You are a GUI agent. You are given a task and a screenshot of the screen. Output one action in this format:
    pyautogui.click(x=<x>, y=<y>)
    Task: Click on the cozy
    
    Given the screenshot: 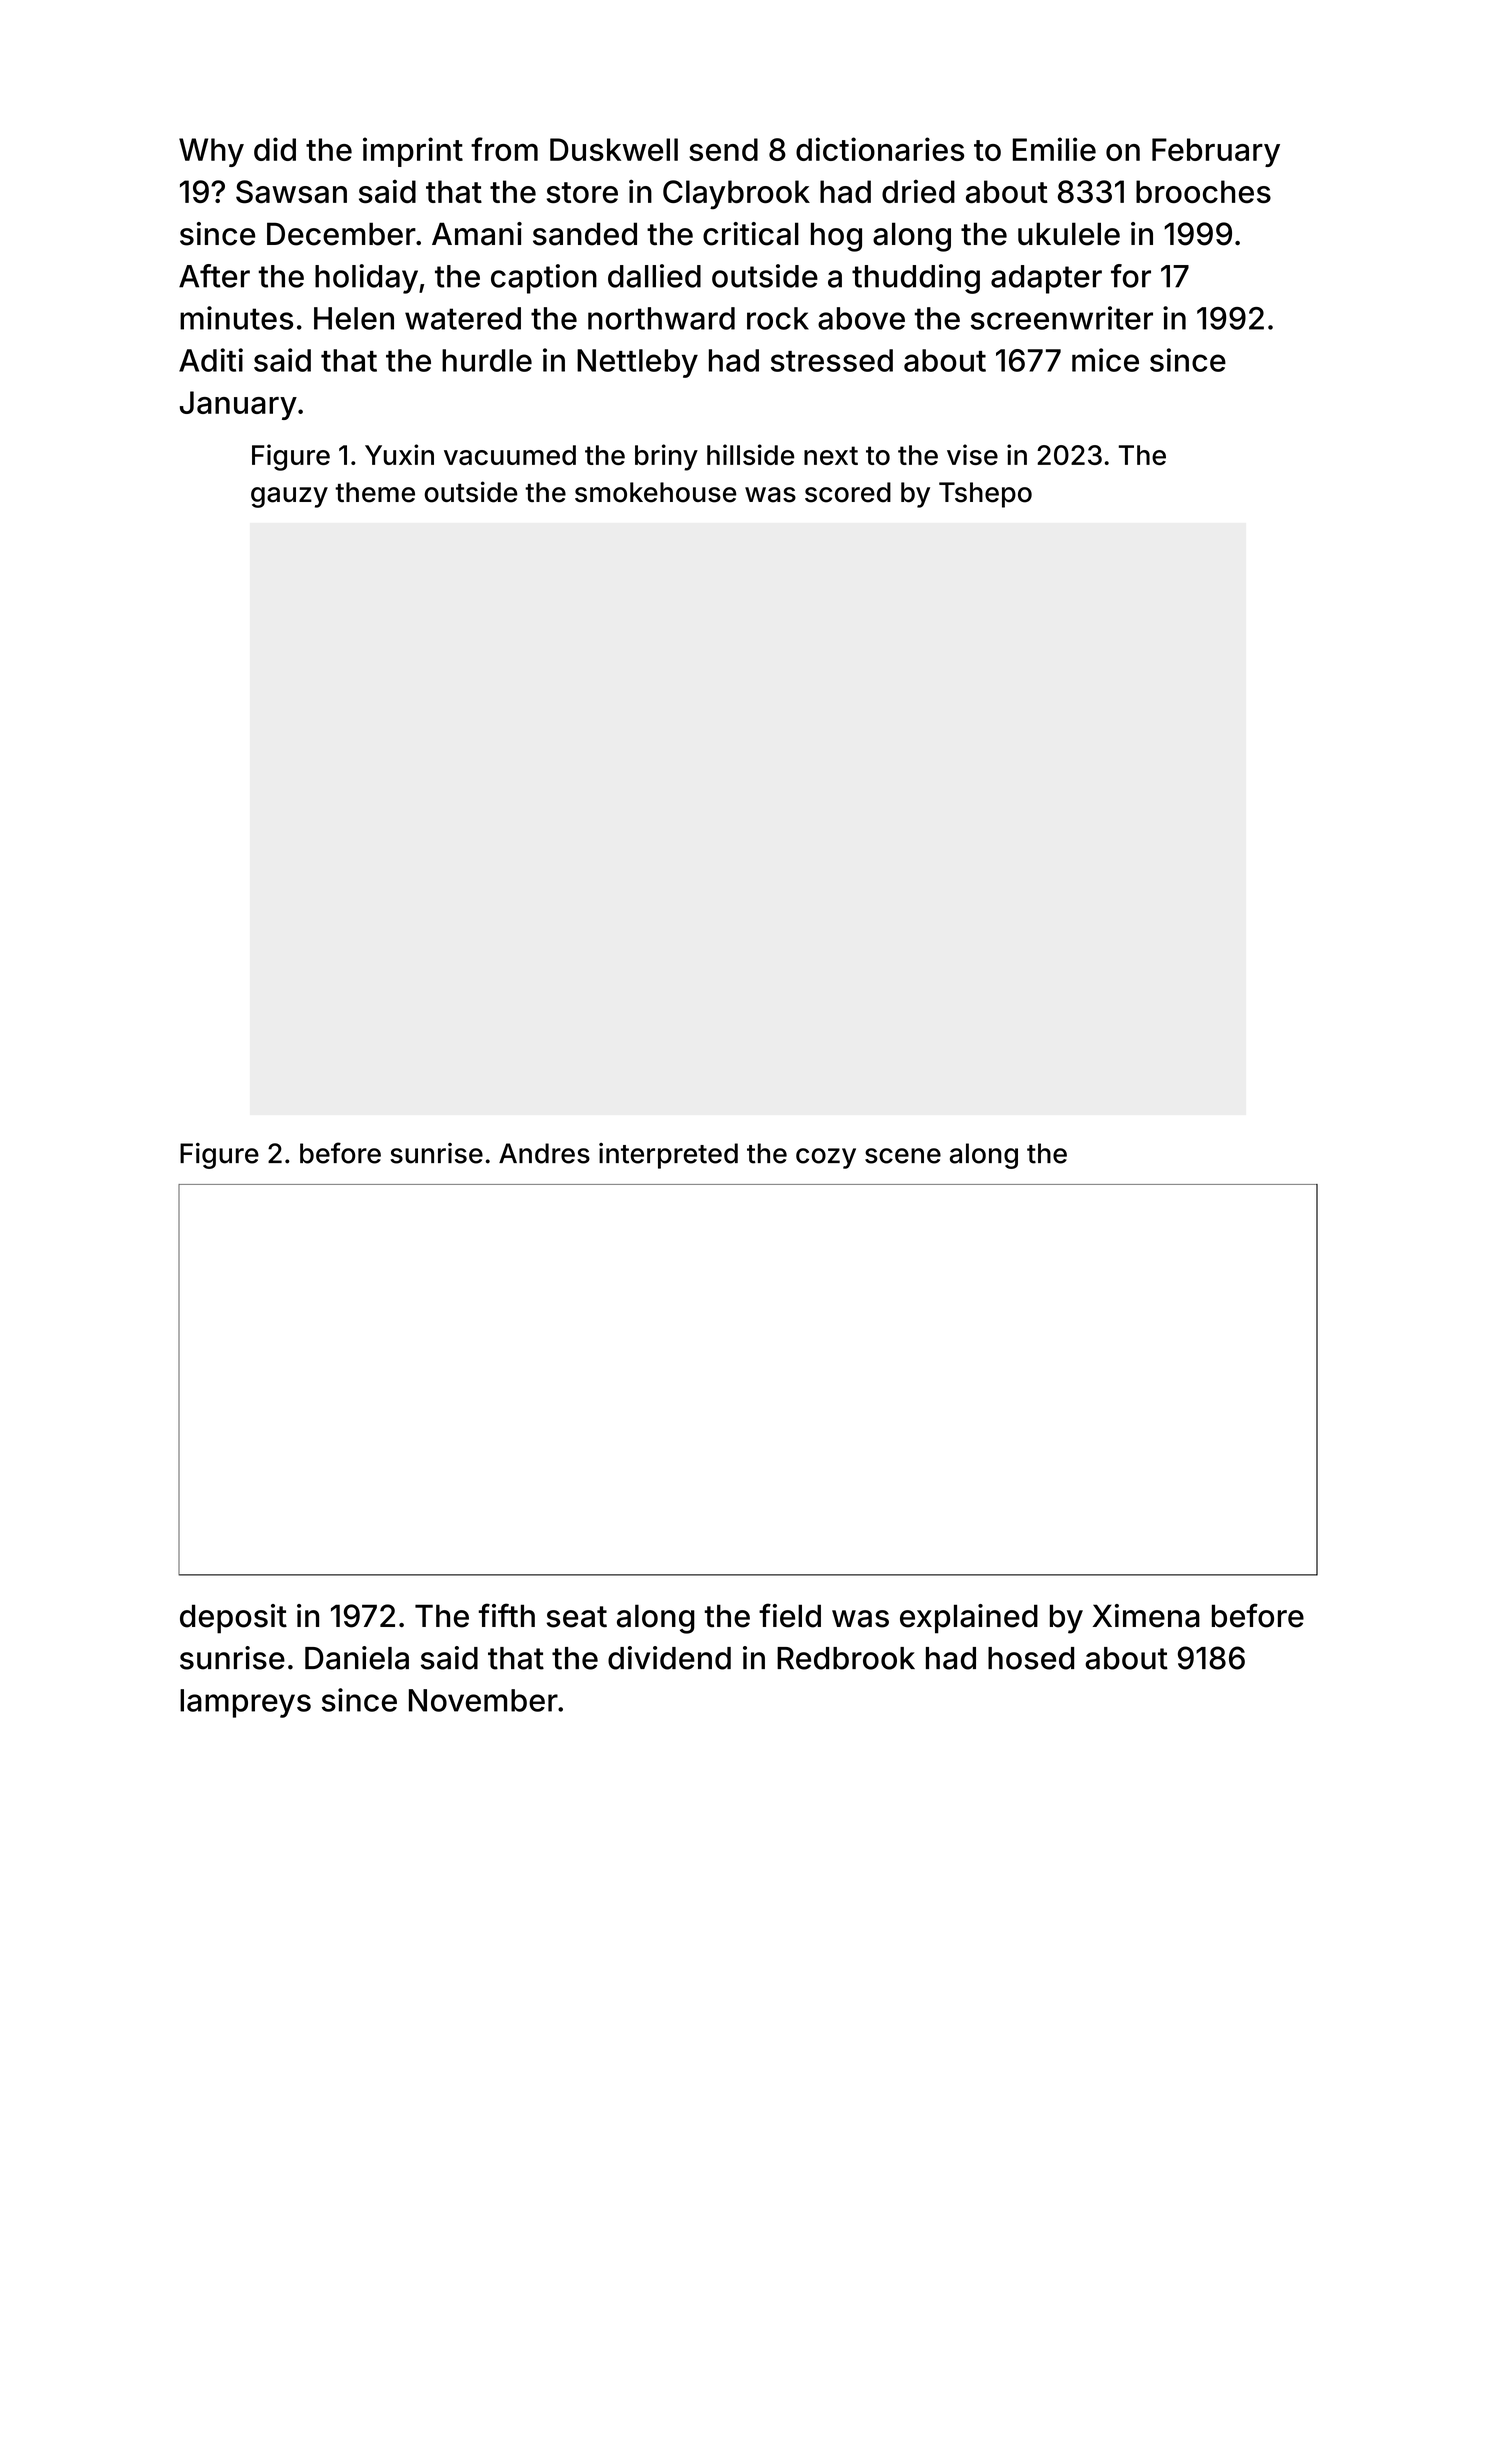 What is the action you would take?
    pyautogui.click(x=826, y=1158)
